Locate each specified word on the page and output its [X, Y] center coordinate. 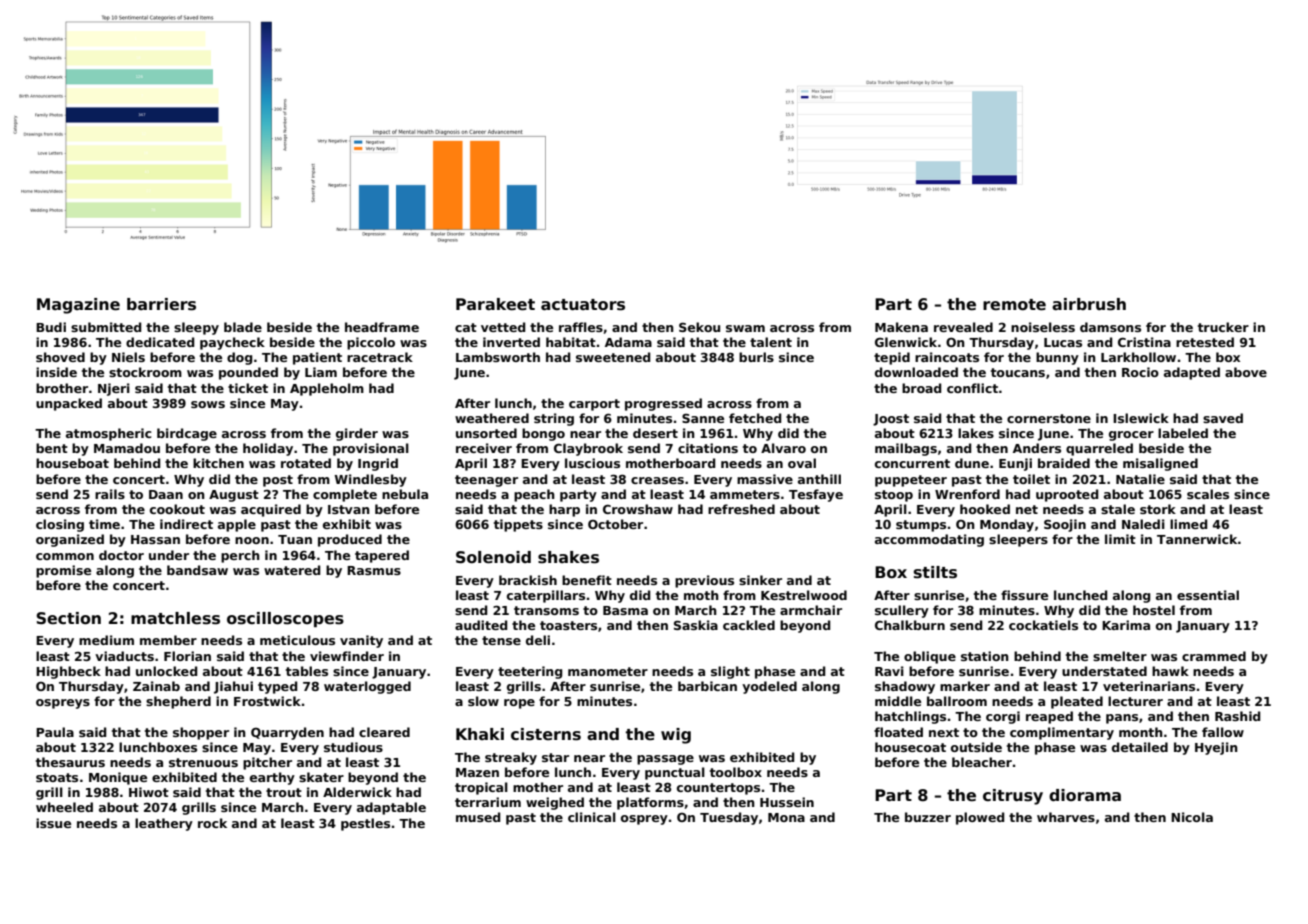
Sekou [699, 327]
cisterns [546, 734]
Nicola [1192, 817]
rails [110, 494]
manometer [608, 671]
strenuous [203, 762]
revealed [963, 327]
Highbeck [68, 672]
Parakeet [495, 304]
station [985, 656]
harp [564, 510]
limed [1188, 524]
